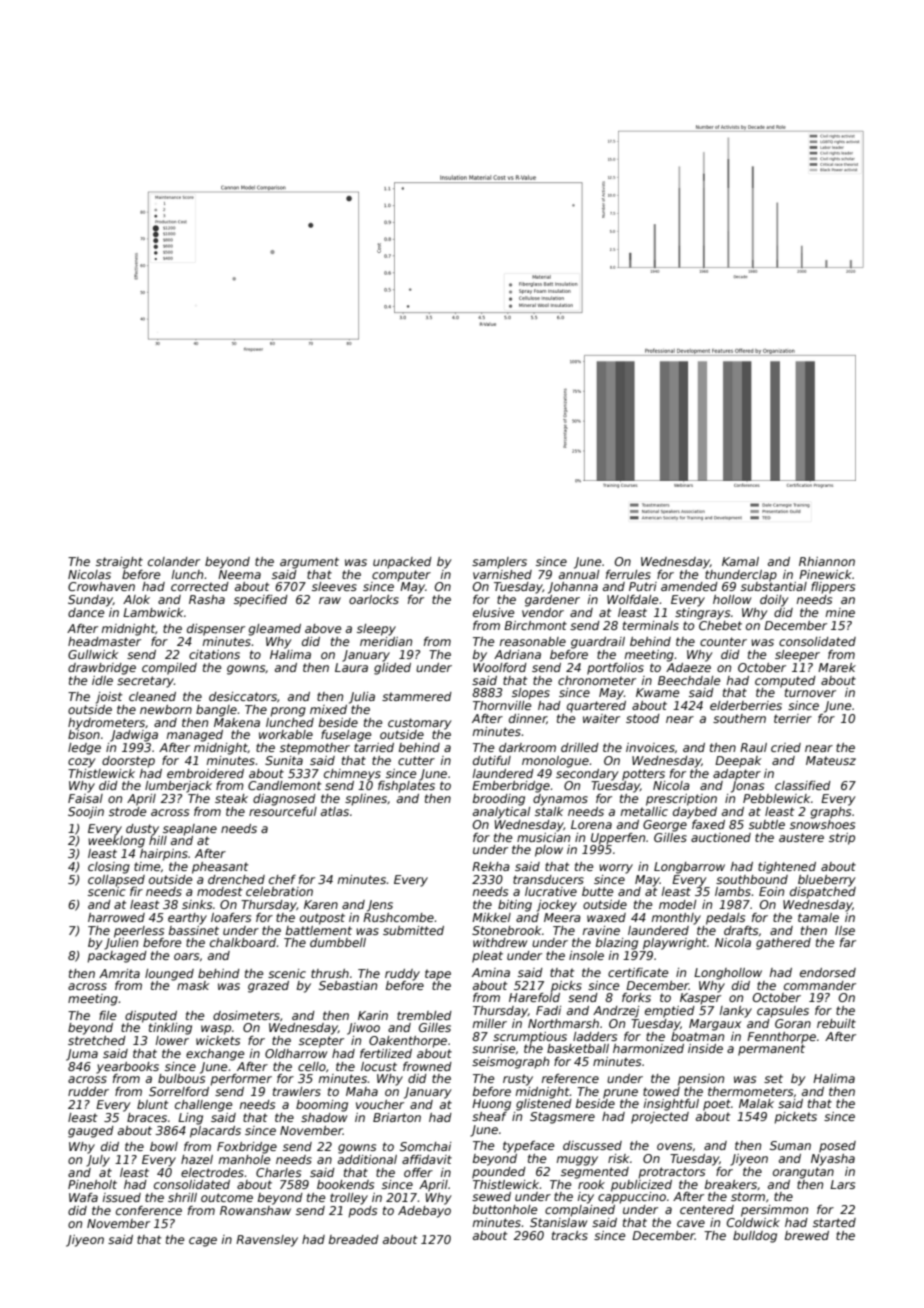 The image size is (924, 1308). Describe the element at coordinates (243, 942) in the screenshot. I see `chalkboard` at that location.
